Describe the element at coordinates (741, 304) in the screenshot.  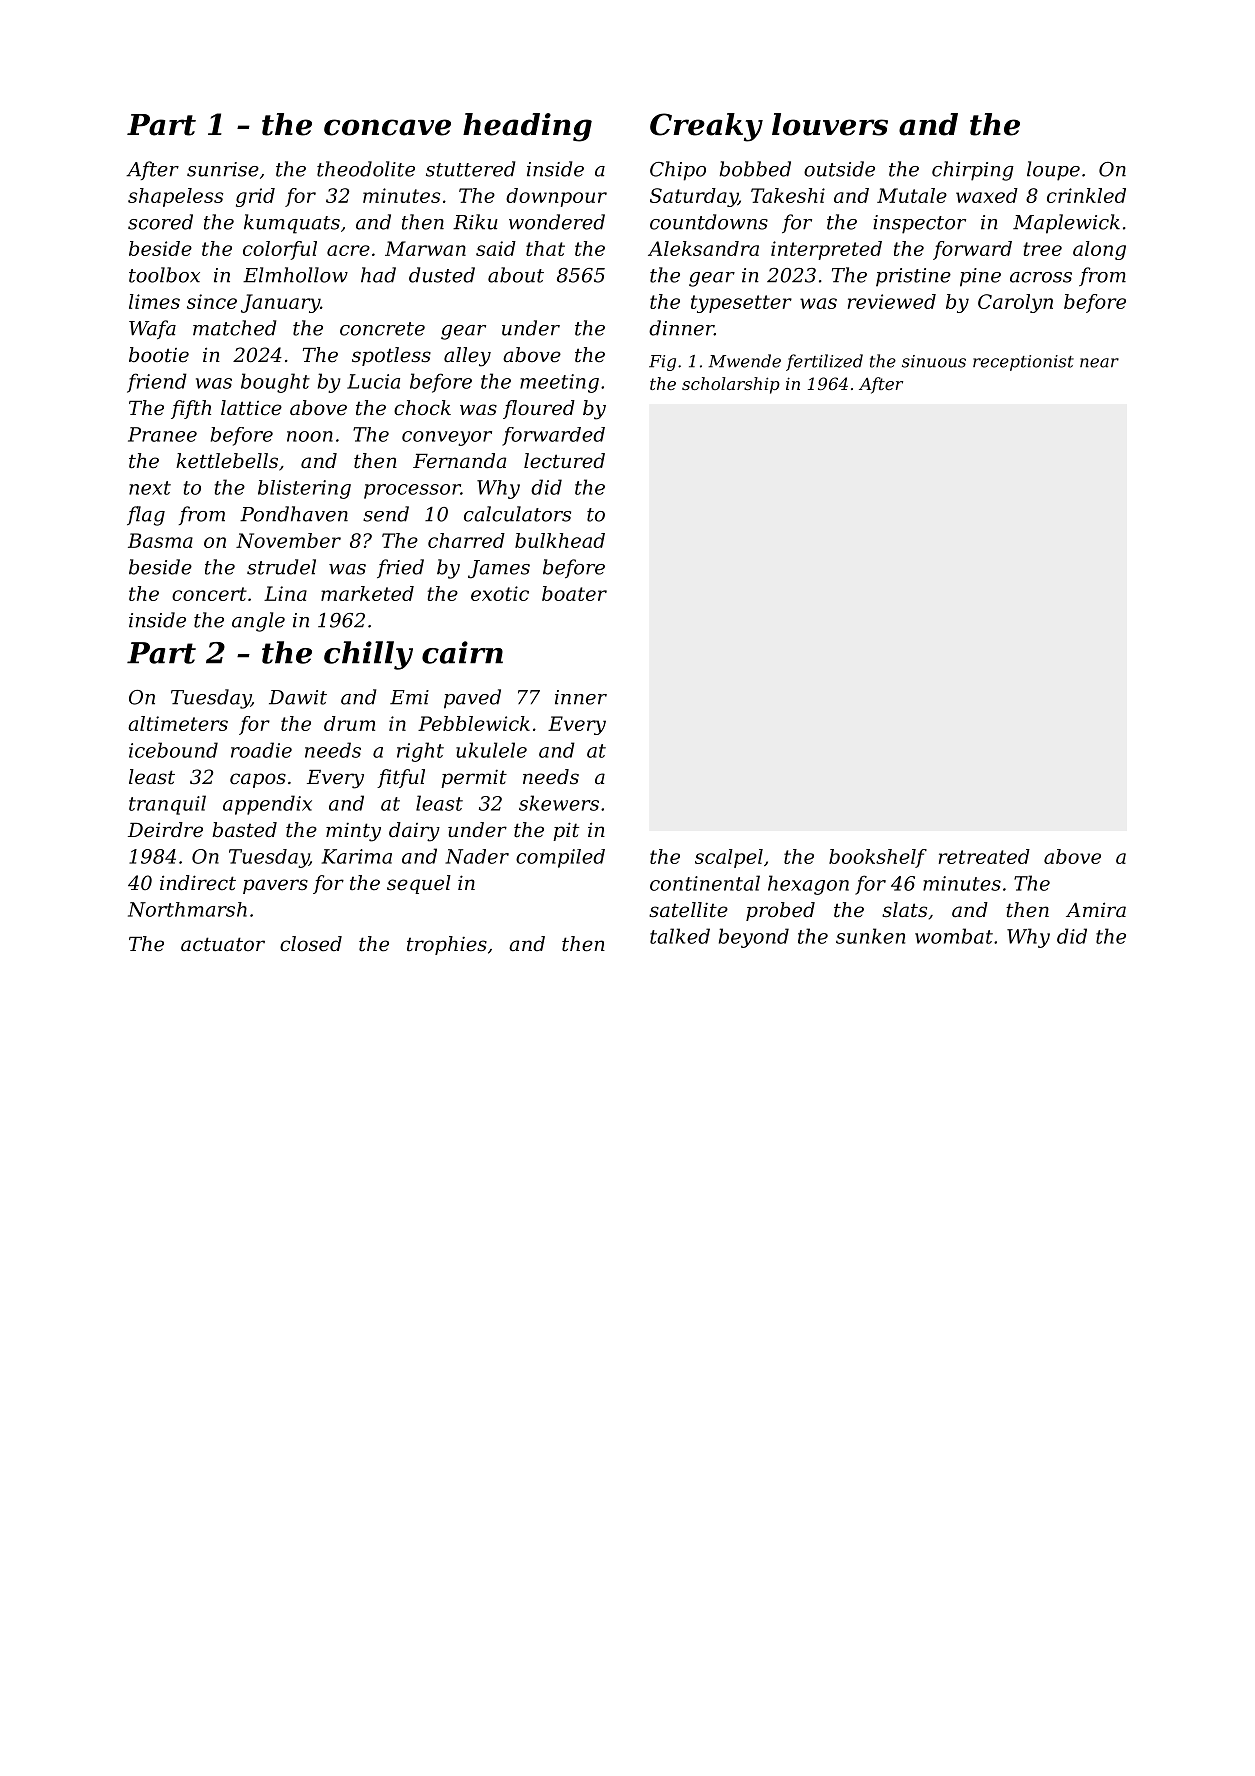
I see `typesetter` at that location.
